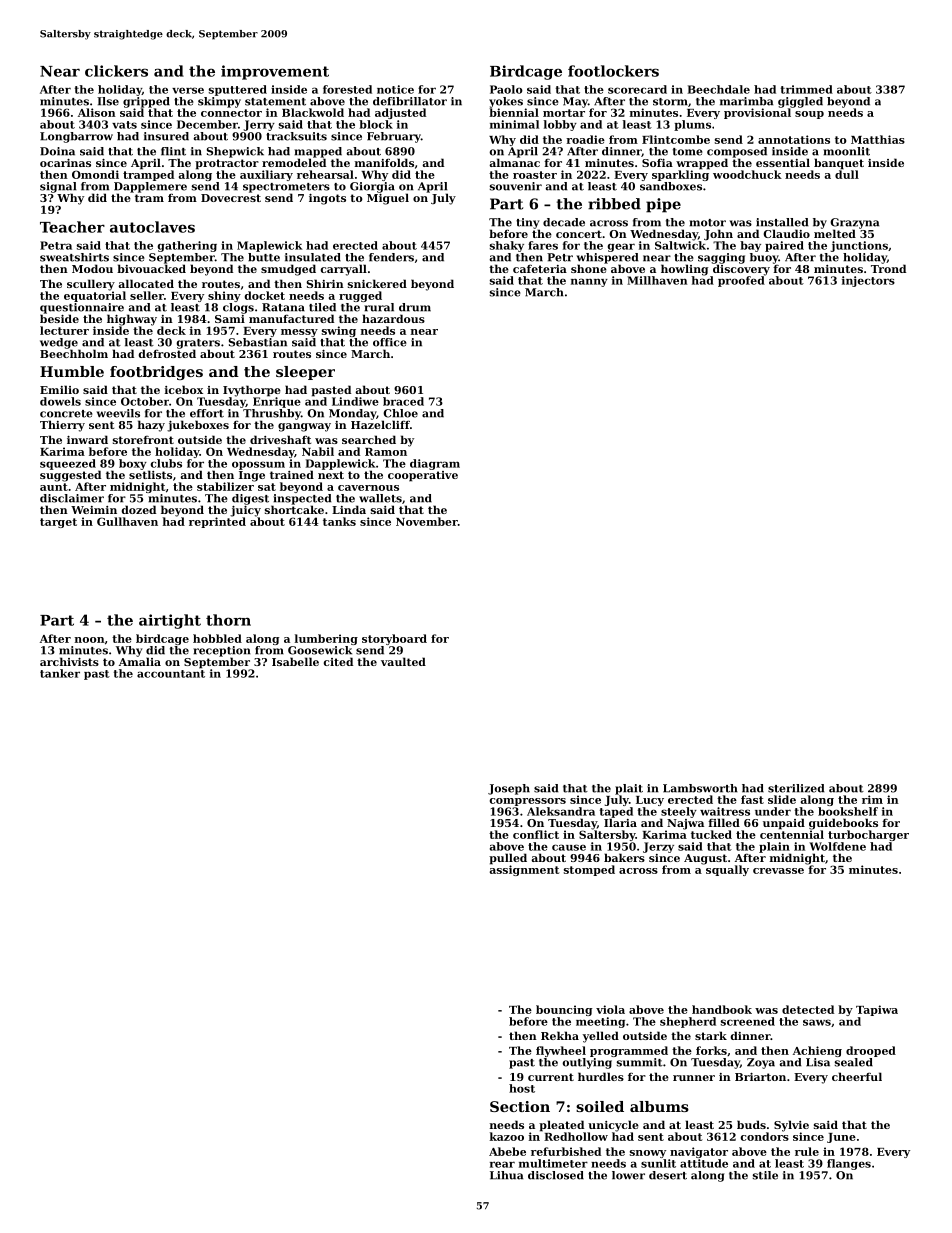 This screenshot has width=952, height=1233. Describe the element at coordinates (670, 102) in the screenshot. I see `storm` at that location.
